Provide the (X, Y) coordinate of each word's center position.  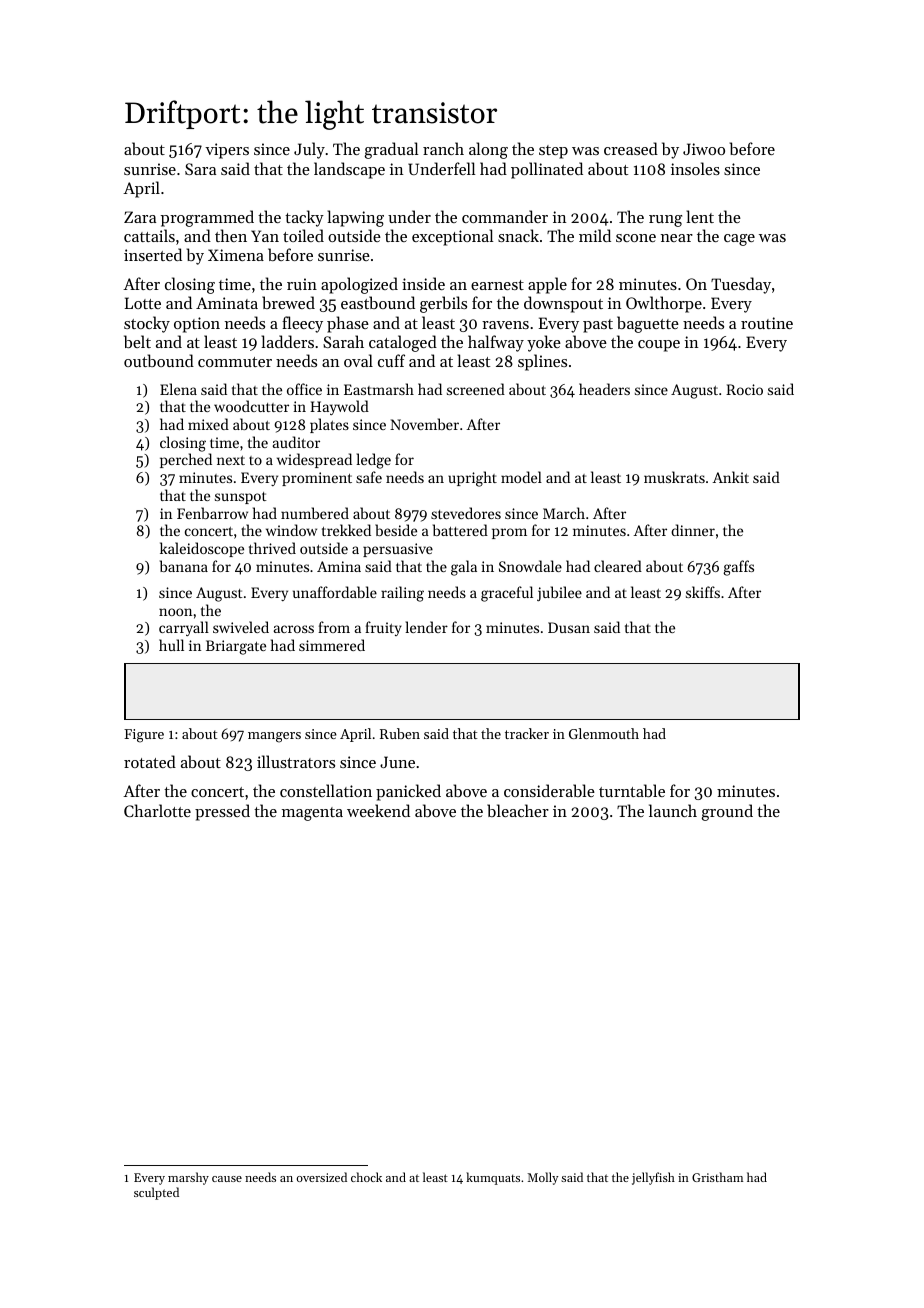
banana (184, 566)
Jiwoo (704, 149)
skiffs (703, 592)
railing (402, 594)
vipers (227, 151)
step (553, 152)
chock (366, 1177)
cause (227, 1179)
